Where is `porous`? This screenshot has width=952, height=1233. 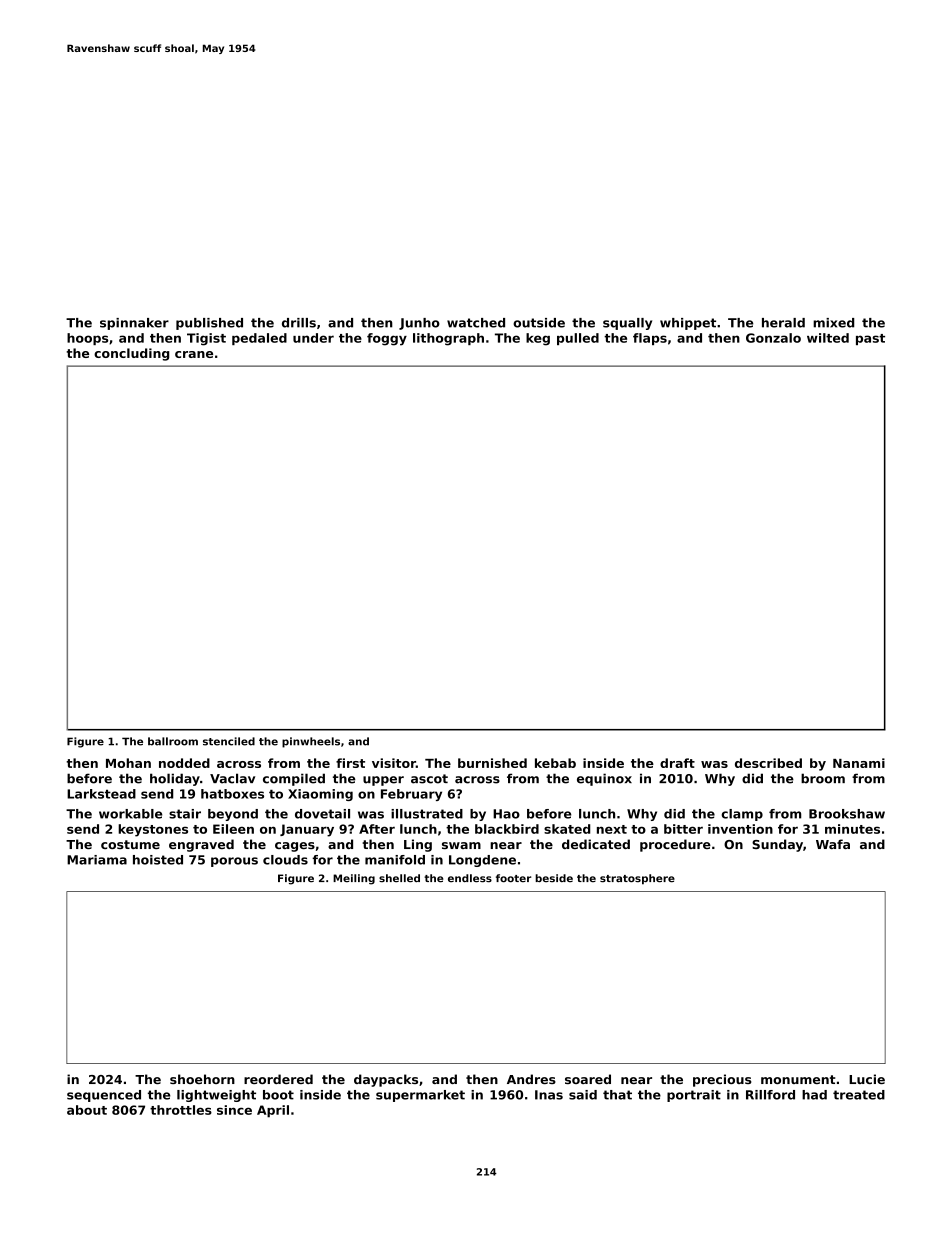
porous is located at coordinates (234, 862).
